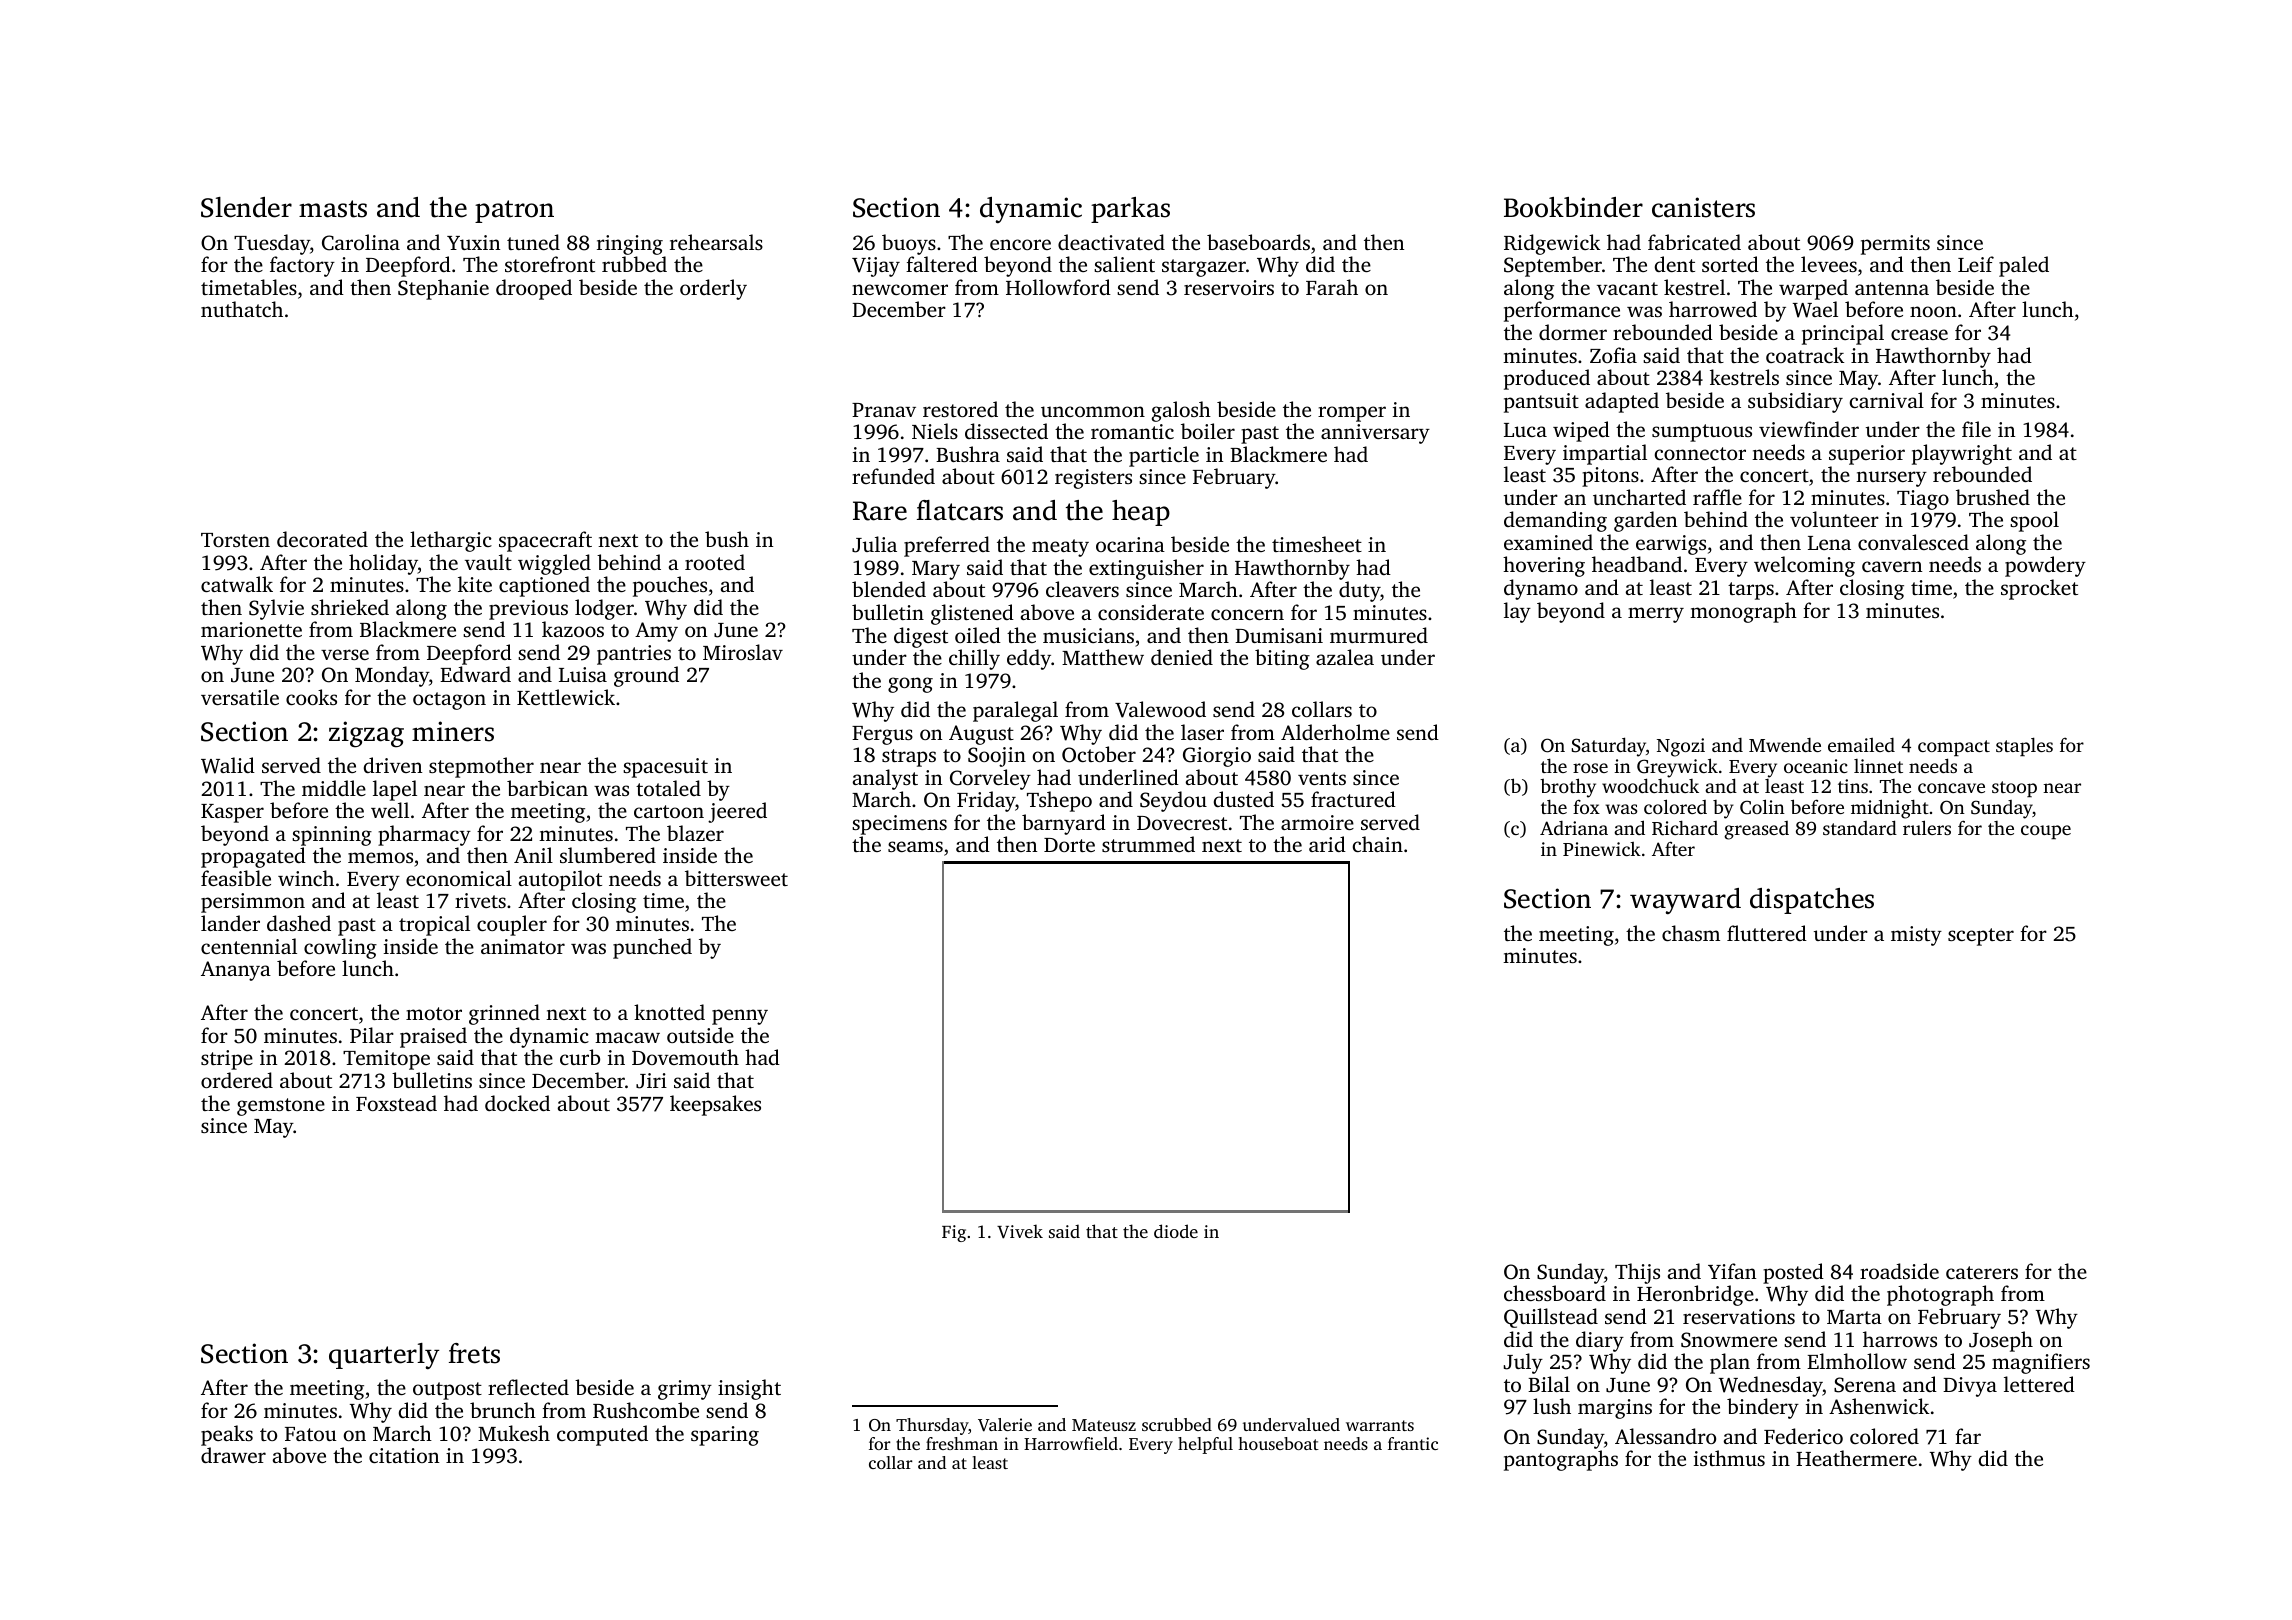  I want to click on canisters, so click(1703, 207).
